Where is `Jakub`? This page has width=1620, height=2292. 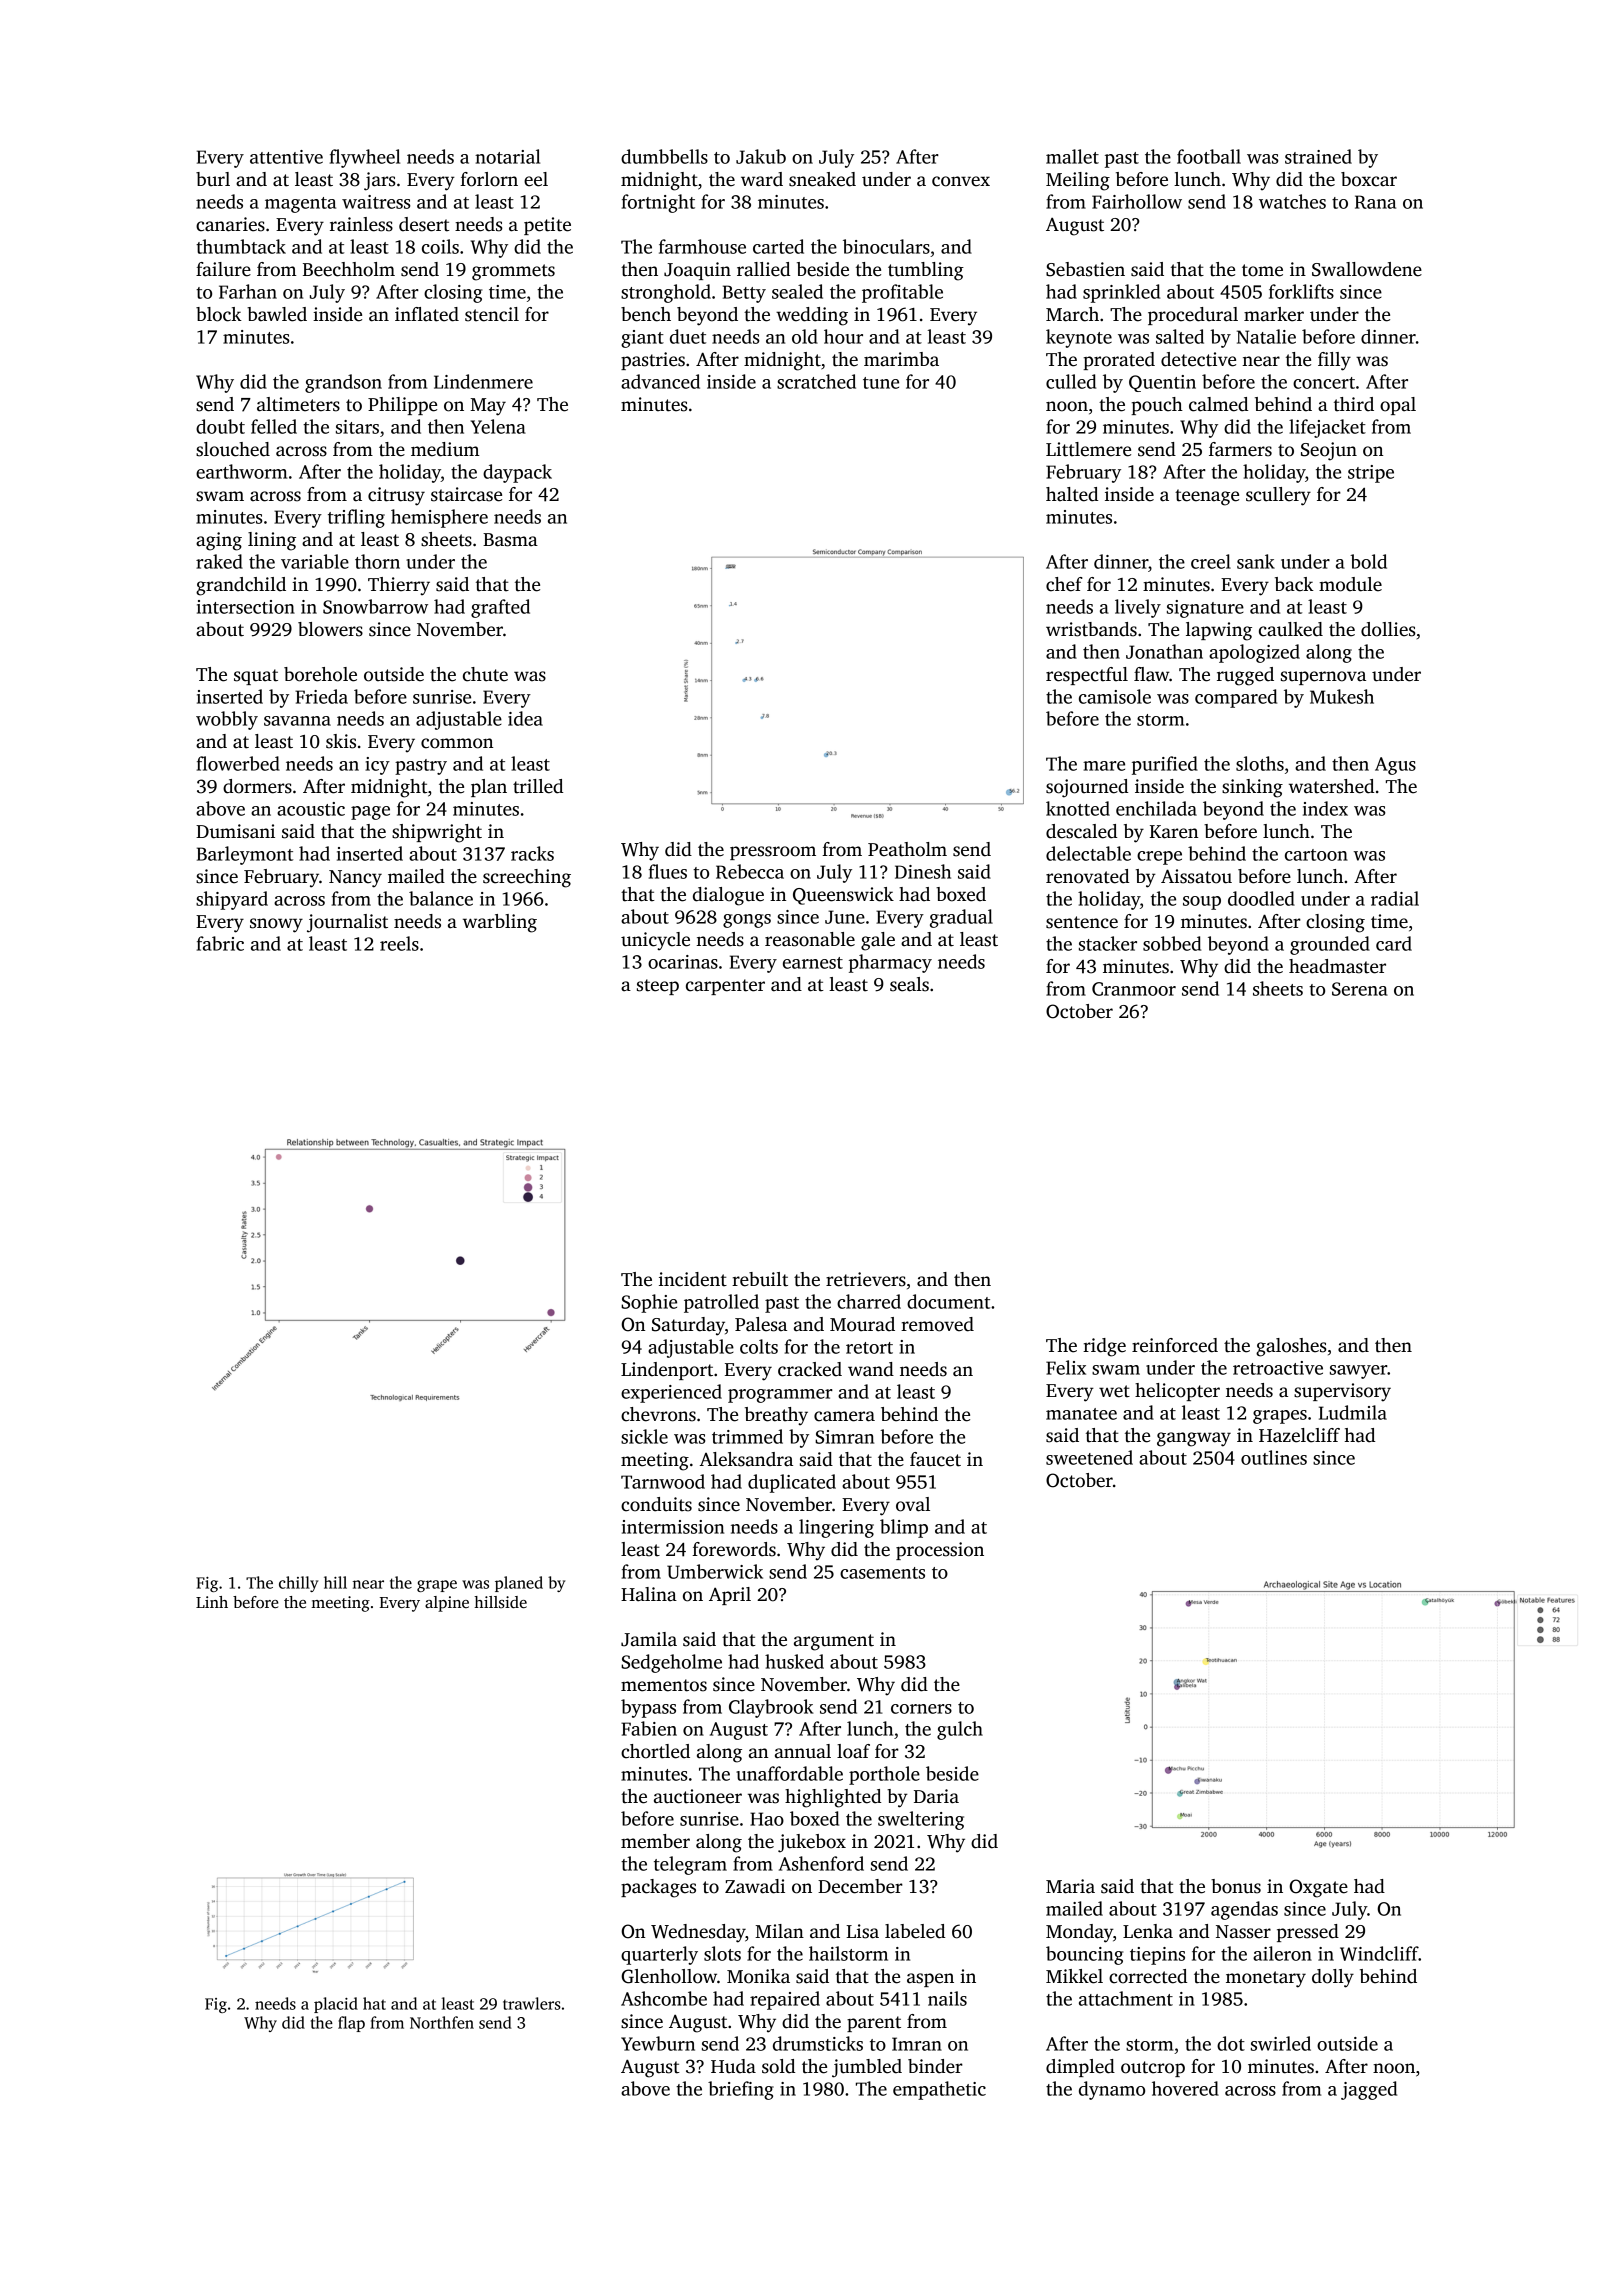 Jakub is located at coordinates (761, 156).
